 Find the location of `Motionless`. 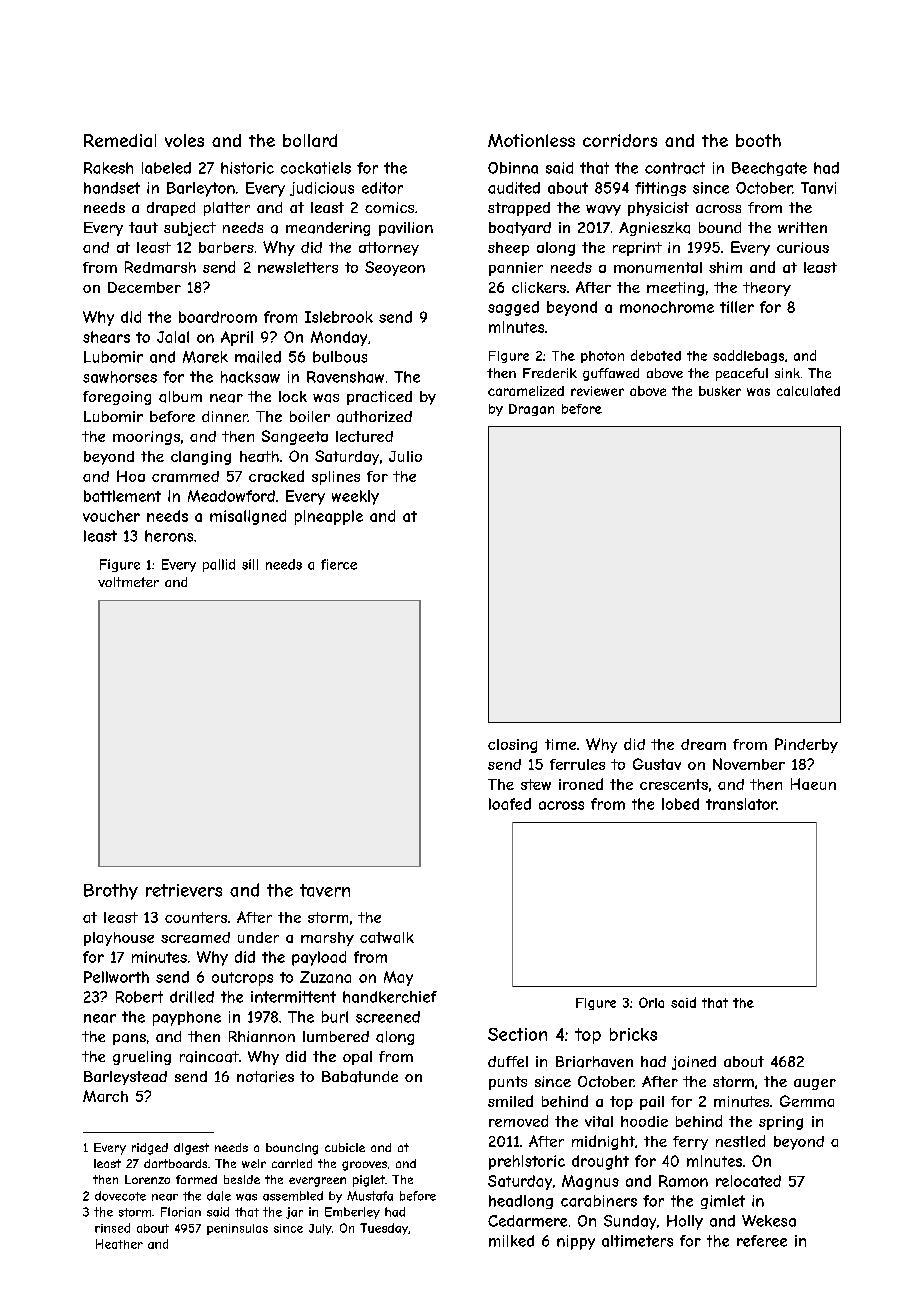

Motionless is located at coordinates (531, 140).
